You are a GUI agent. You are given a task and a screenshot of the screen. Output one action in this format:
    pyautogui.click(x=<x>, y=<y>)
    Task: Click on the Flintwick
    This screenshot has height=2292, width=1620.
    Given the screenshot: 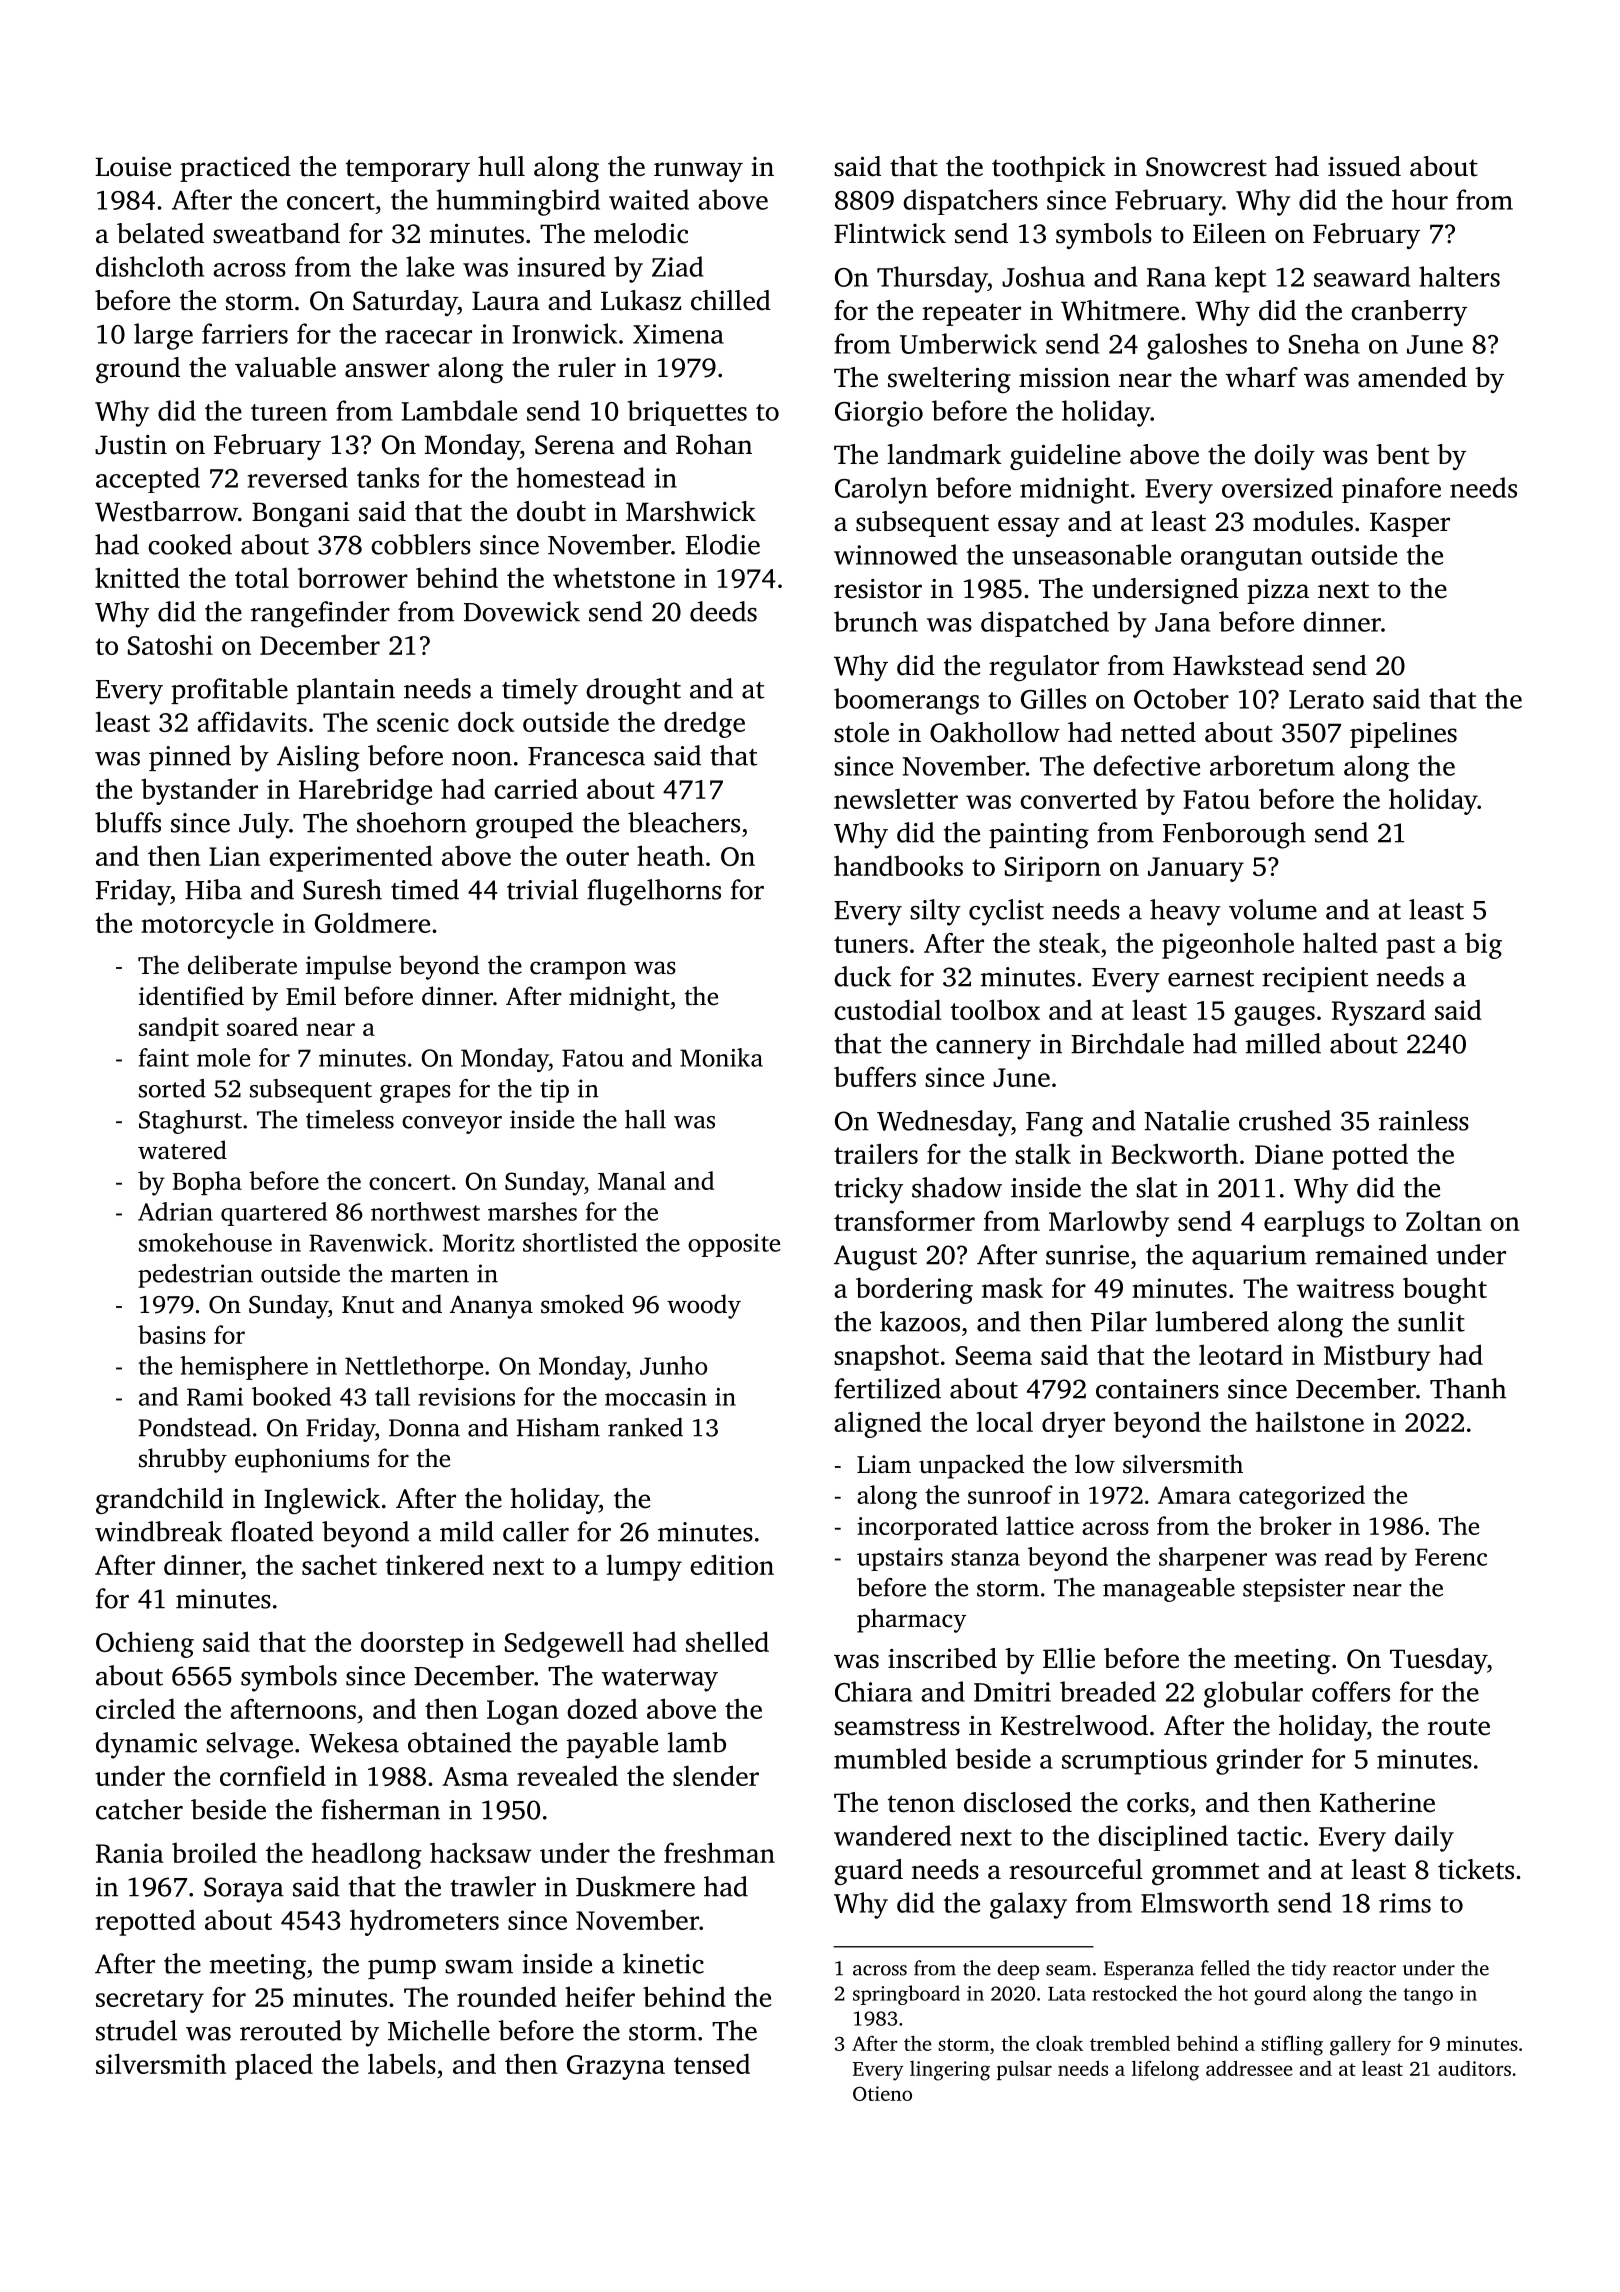 What is the action you would take?
    pyautogui.click(x=890, y=233)
